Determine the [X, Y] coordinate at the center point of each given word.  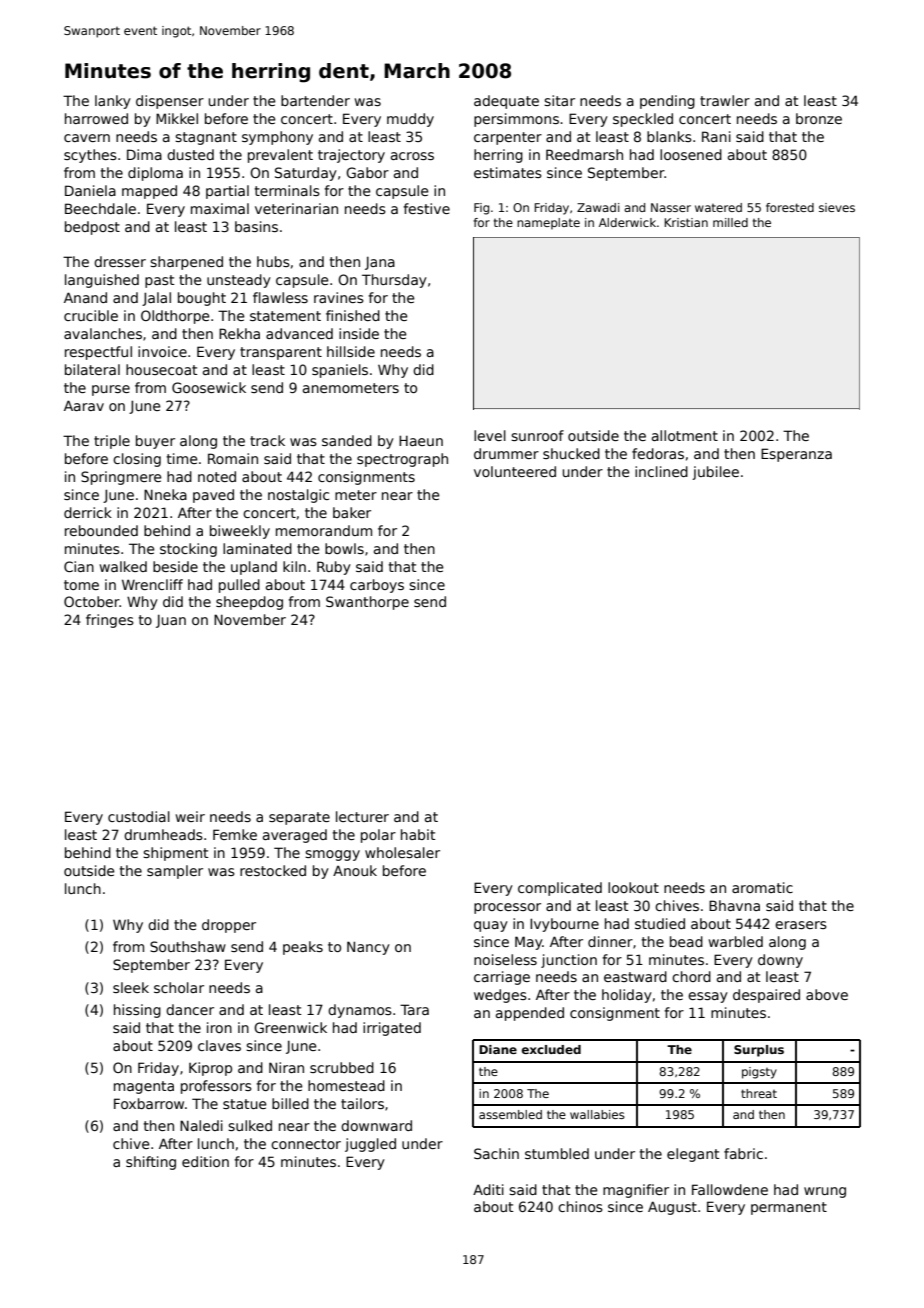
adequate [506, 102]
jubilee [715, 473]
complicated [560, 889]
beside [175, 566]
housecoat [161, 369]
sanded [347, 440]
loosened [691, 154]
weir [190, 816]
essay [708, 997]
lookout [633, 887]
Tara [414, 1009]
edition [205, 1161]
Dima [144, 154]
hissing [137, 1011]
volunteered [515, 471]
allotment [685, 435]
